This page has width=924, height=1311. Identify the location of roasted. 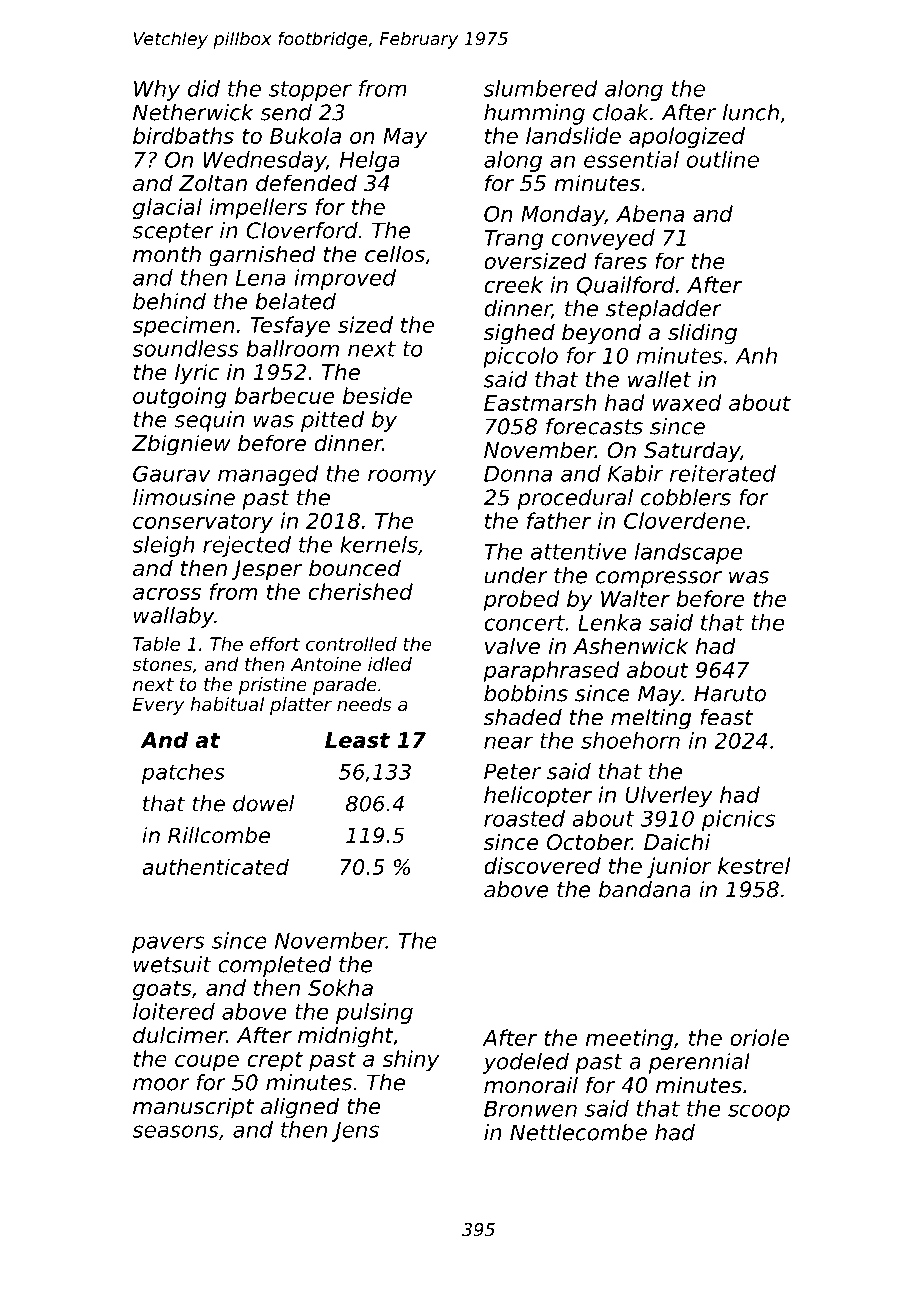
(524, 818).
